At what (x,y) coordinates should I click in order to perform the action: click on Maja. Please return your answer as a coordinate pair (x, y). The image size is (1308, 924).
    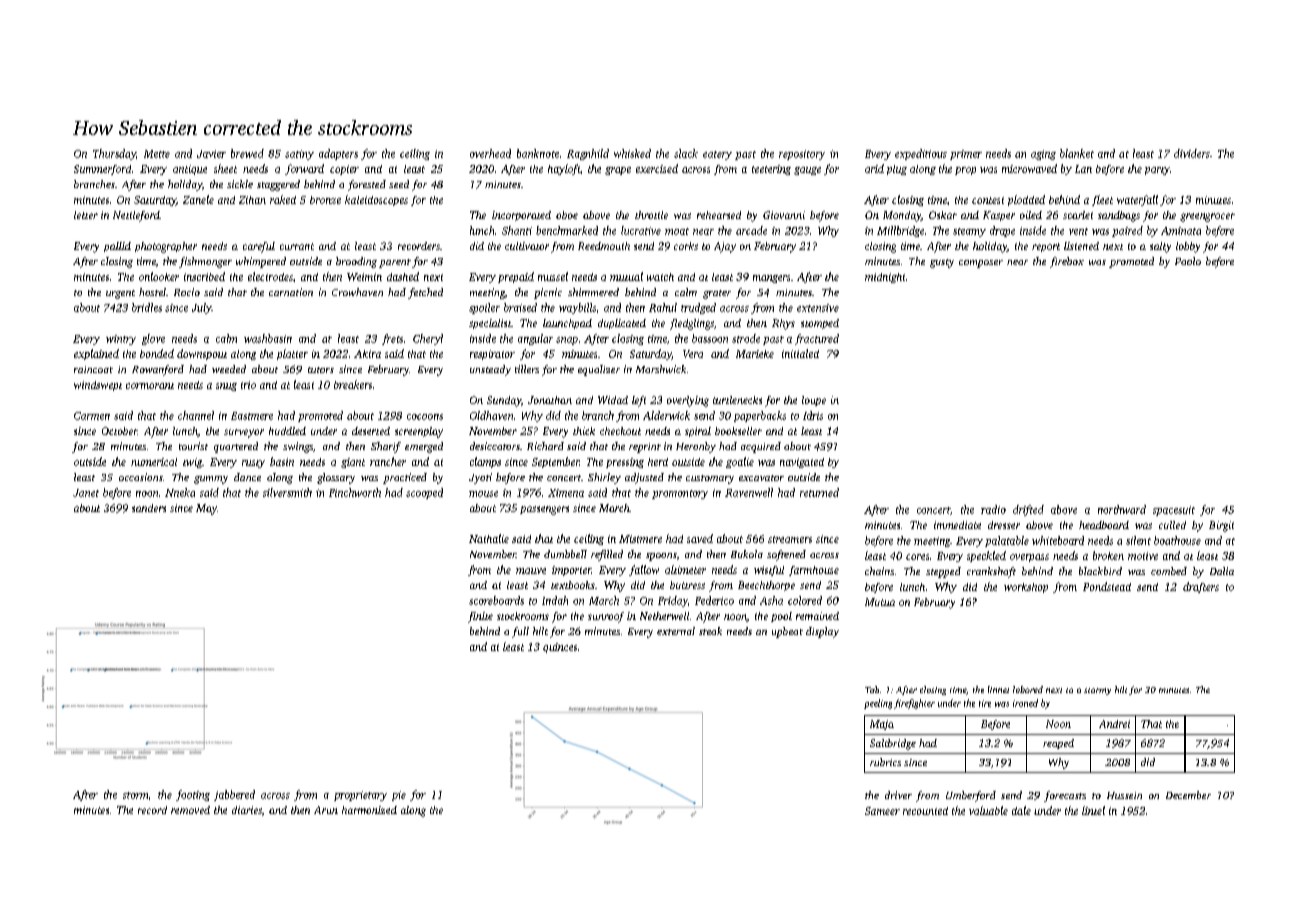
    Looking at the image, I should click on (882, 725).
